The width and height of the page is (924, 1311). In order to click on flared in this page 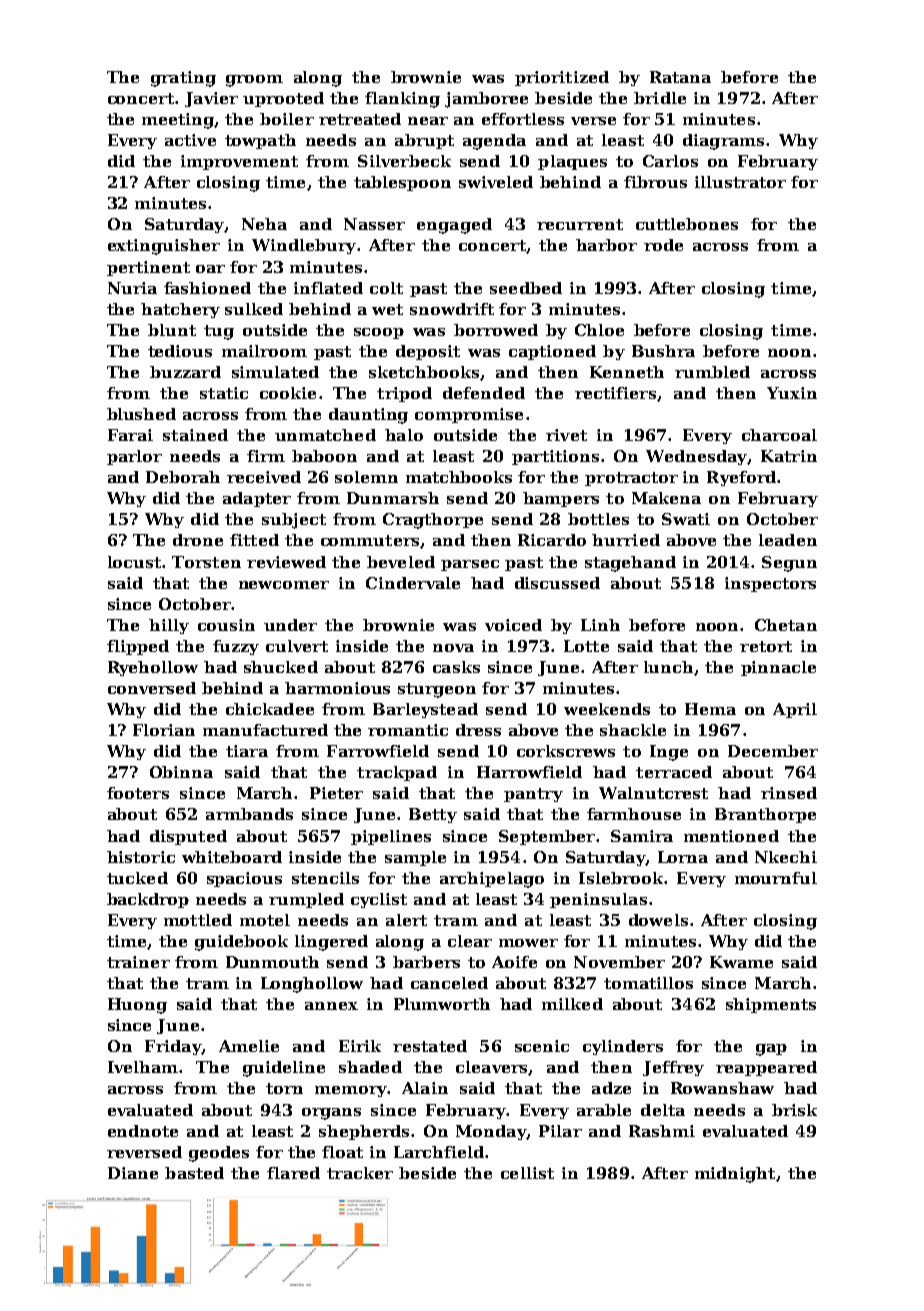, I will do `click(293, 1173)`.
